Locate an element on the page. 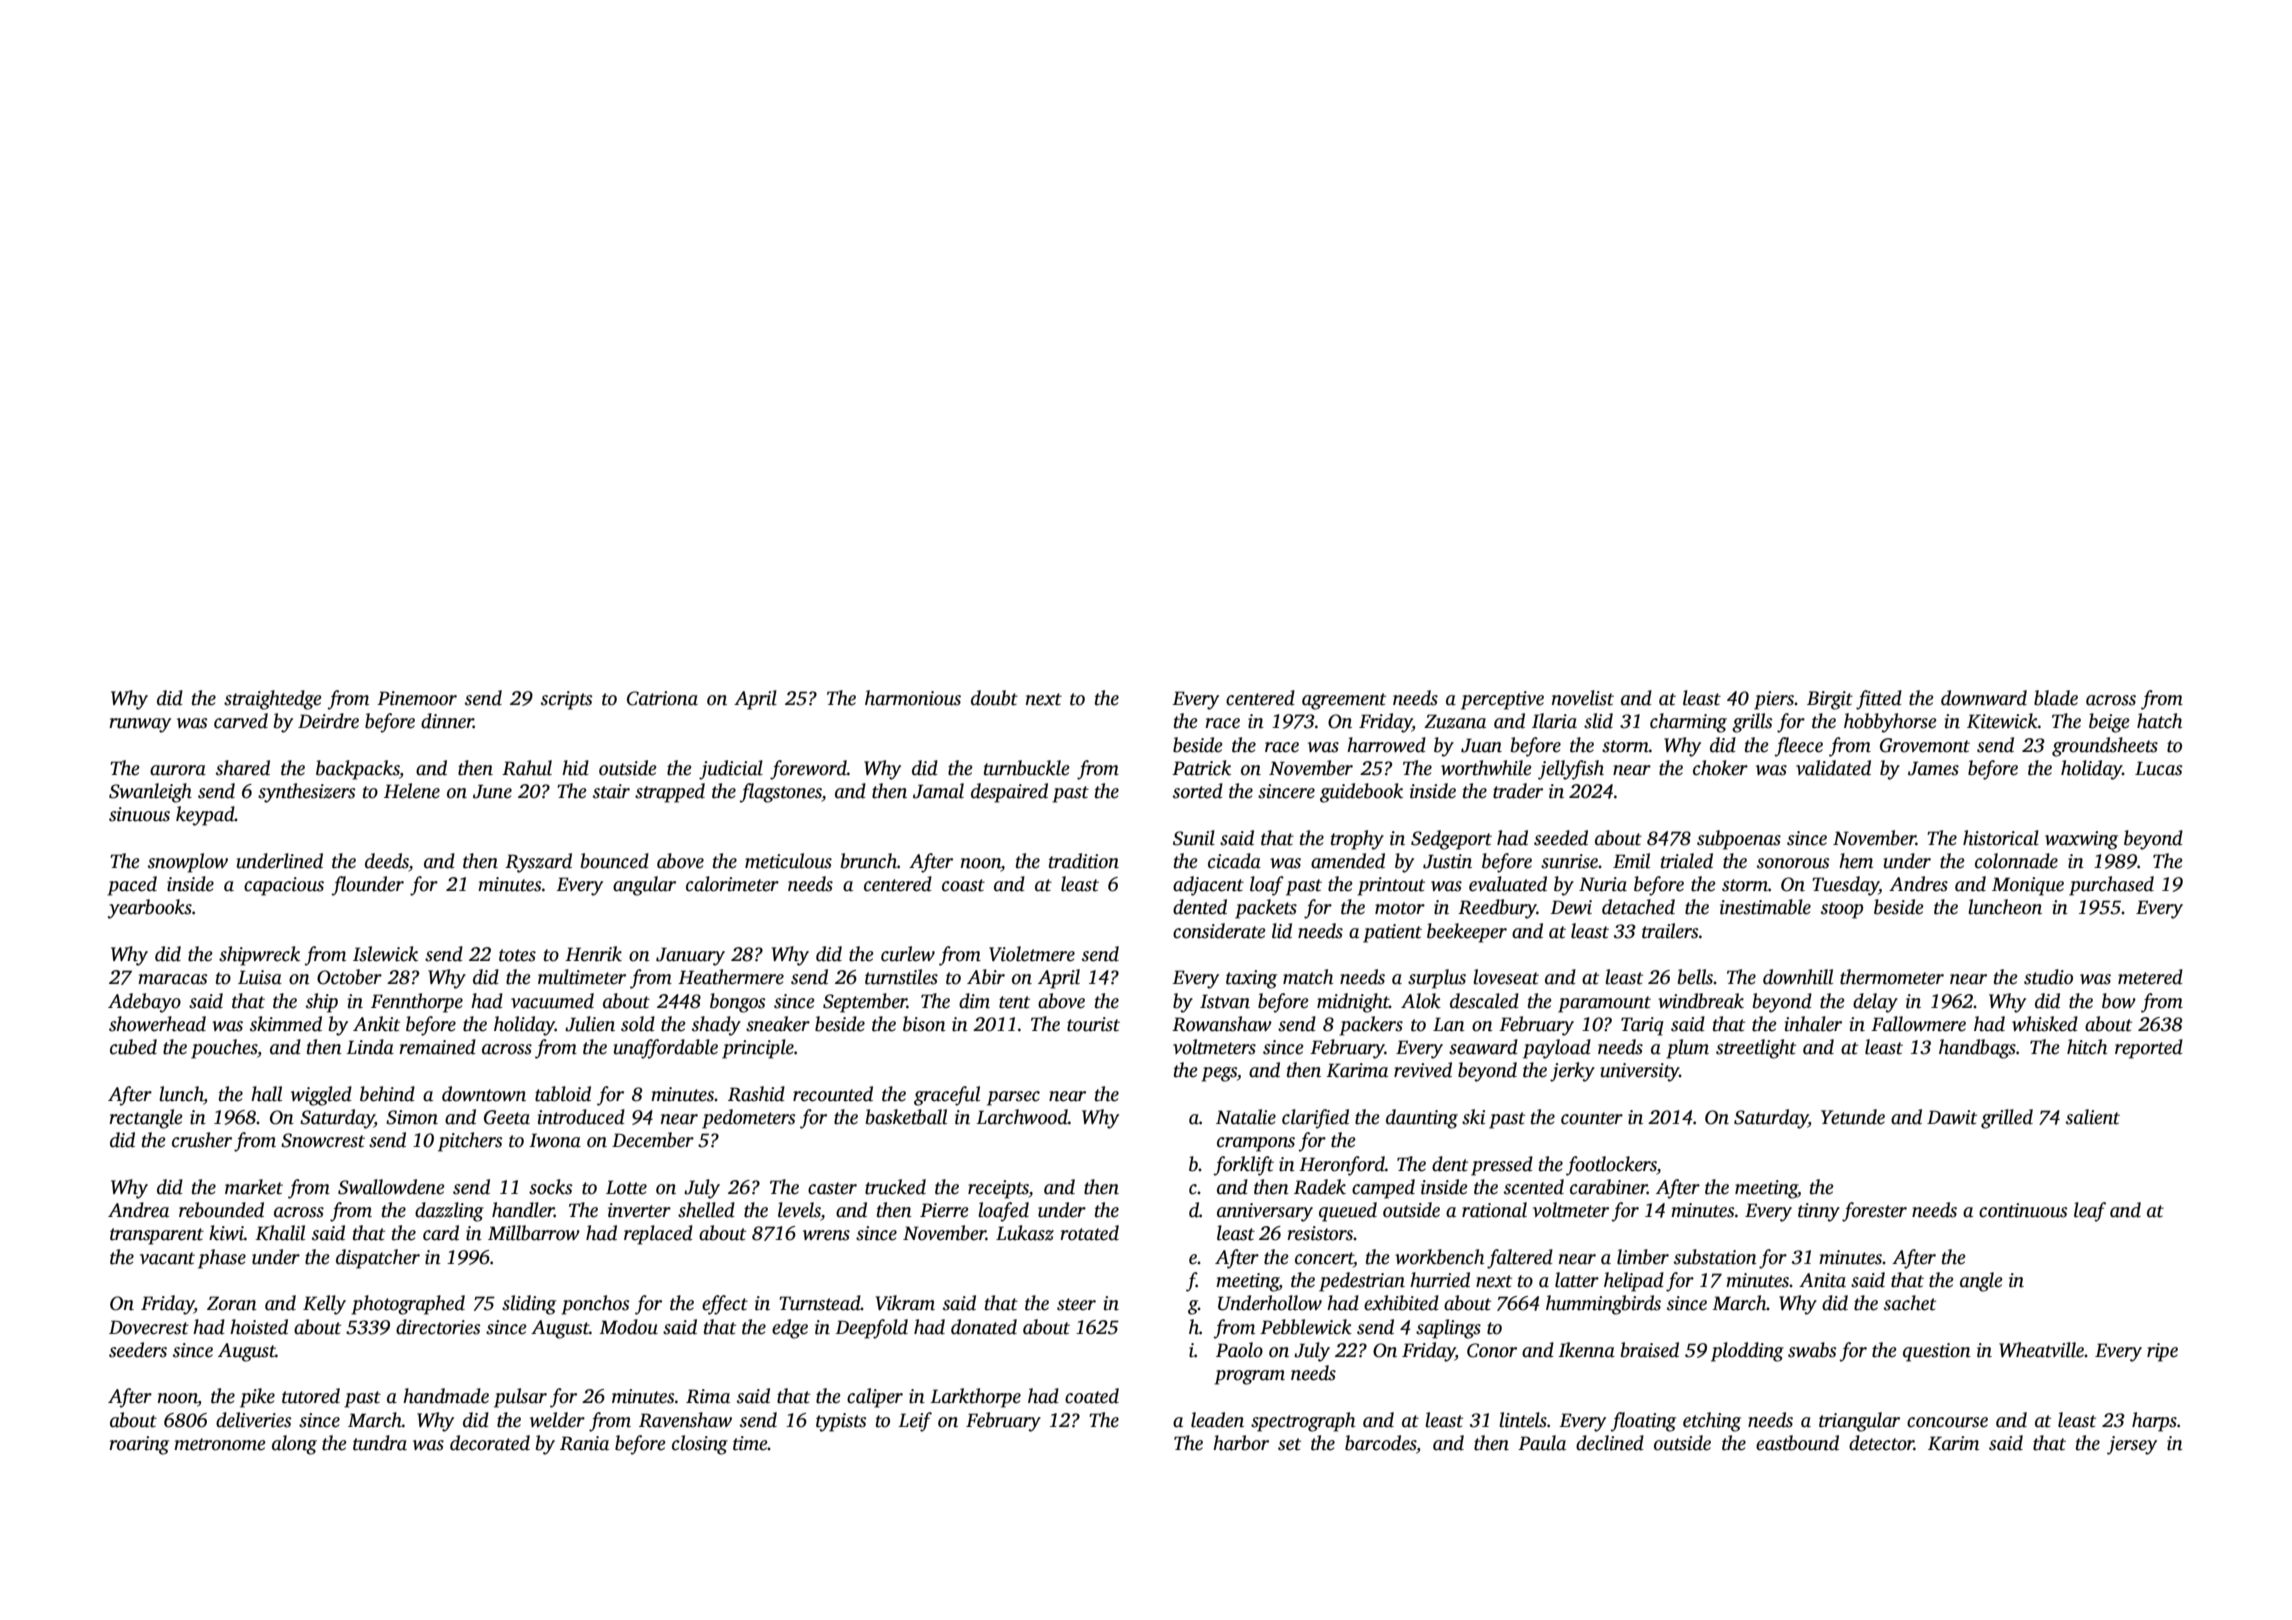 This image has width=2292, height=1620. levels is located at coordinates (799, 1210).
